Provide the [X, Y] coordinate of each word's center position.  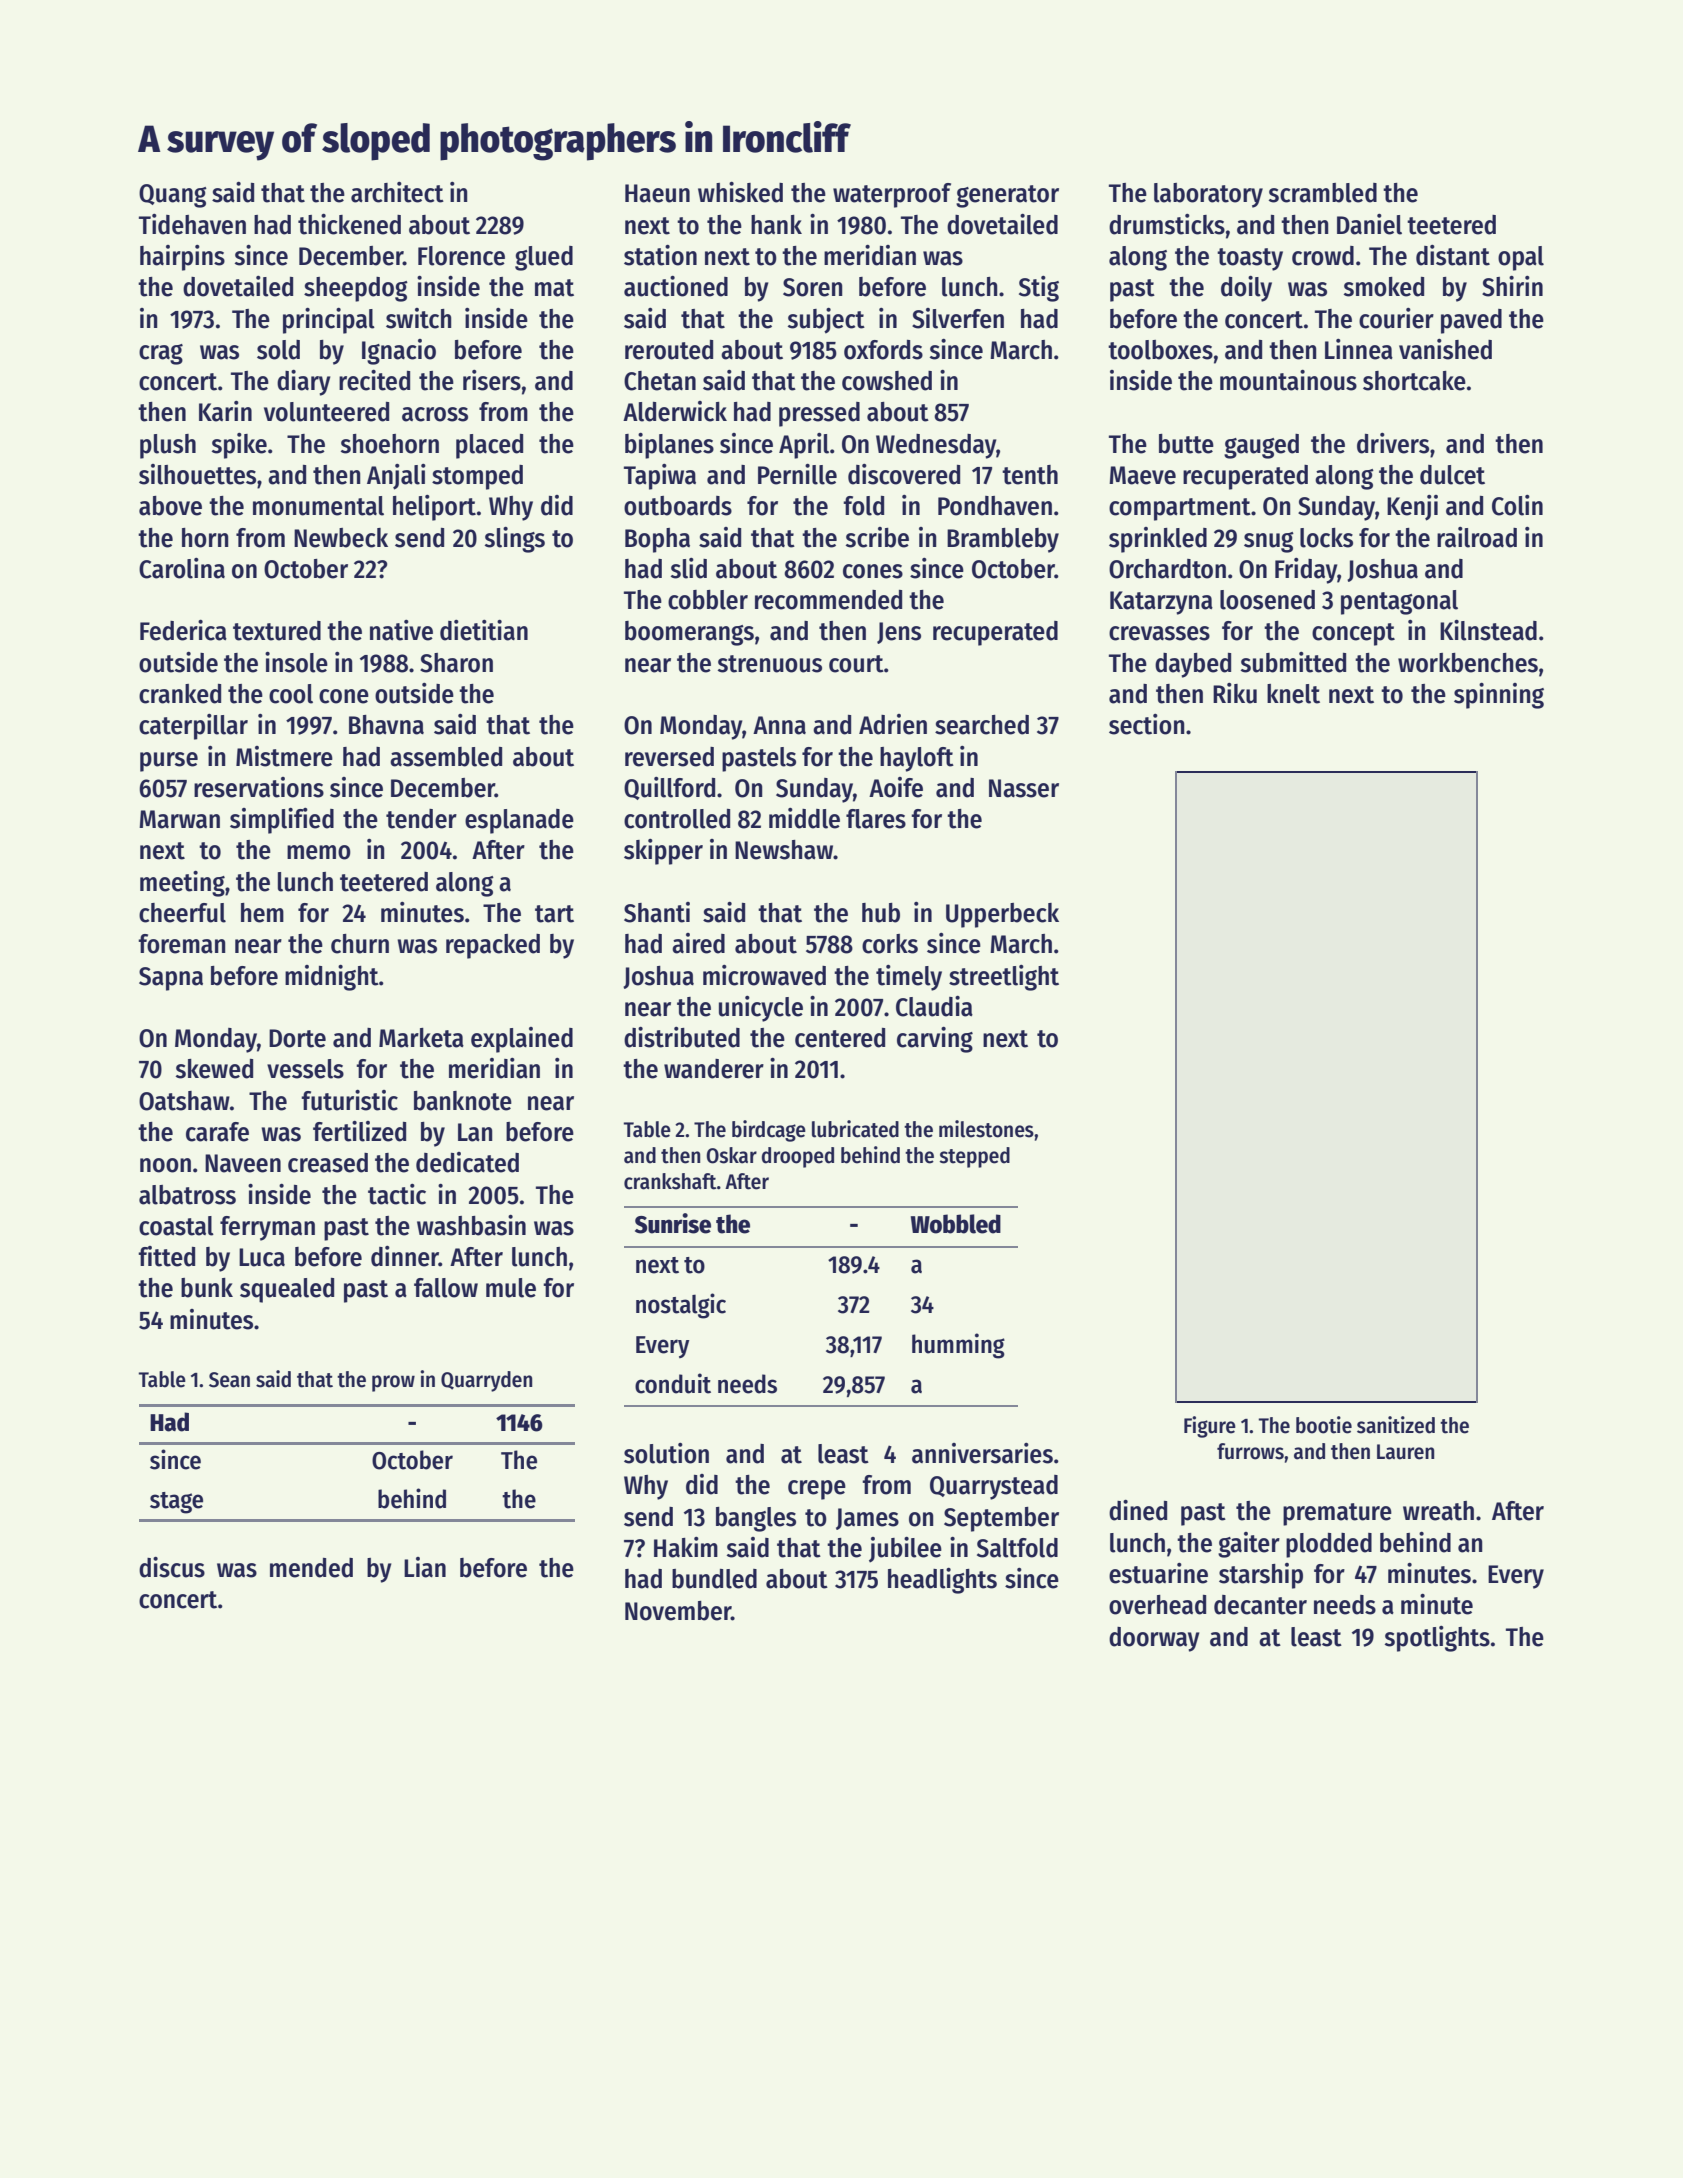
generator [1007, 196]
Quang [173, 196]
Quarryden [486, 1381]
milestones [986, 1129]
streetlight [1004, 978]
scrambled [1323, 193]
